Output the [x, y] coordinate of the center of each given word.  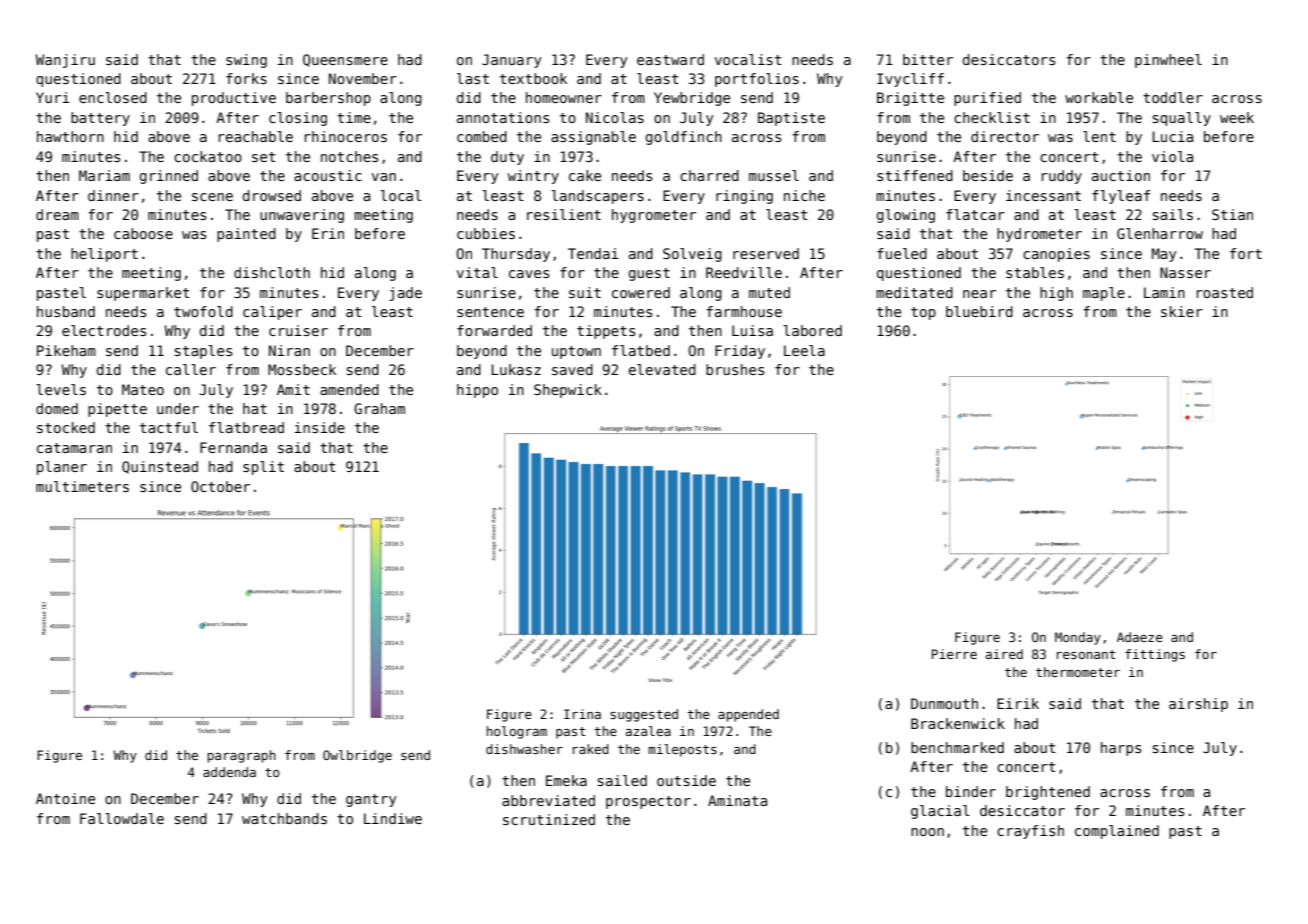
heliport [104, 255]
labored [812, 330]
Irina [582, 714]
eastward [670, 59]
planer [62, 468]
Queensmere [345, 60]
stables [1035, 272]
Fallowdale [122, 818]
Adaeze [1140, 637]
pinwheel [1168, 61]
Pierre [954, 654]
